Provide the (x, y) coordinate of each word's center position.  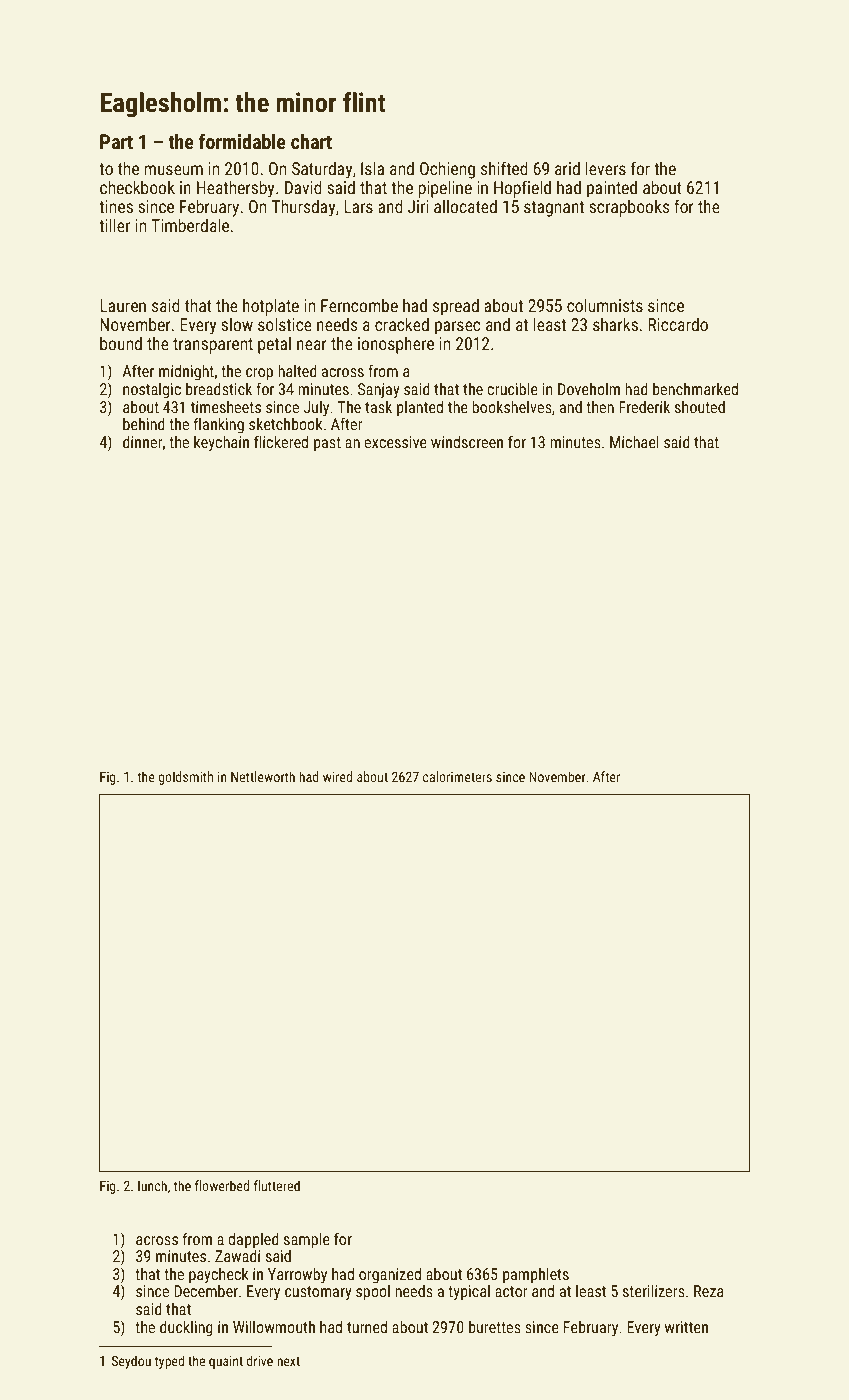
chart (311, 141)
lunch (152, 1185)
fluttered (277, 1185)
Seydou (131, 1362)
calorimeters (457, 776)
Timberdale (190, 225)
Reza (709, 1291)
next (288, 1361)
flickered (281, 441)
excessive (395, 442)
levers (606, 168)
